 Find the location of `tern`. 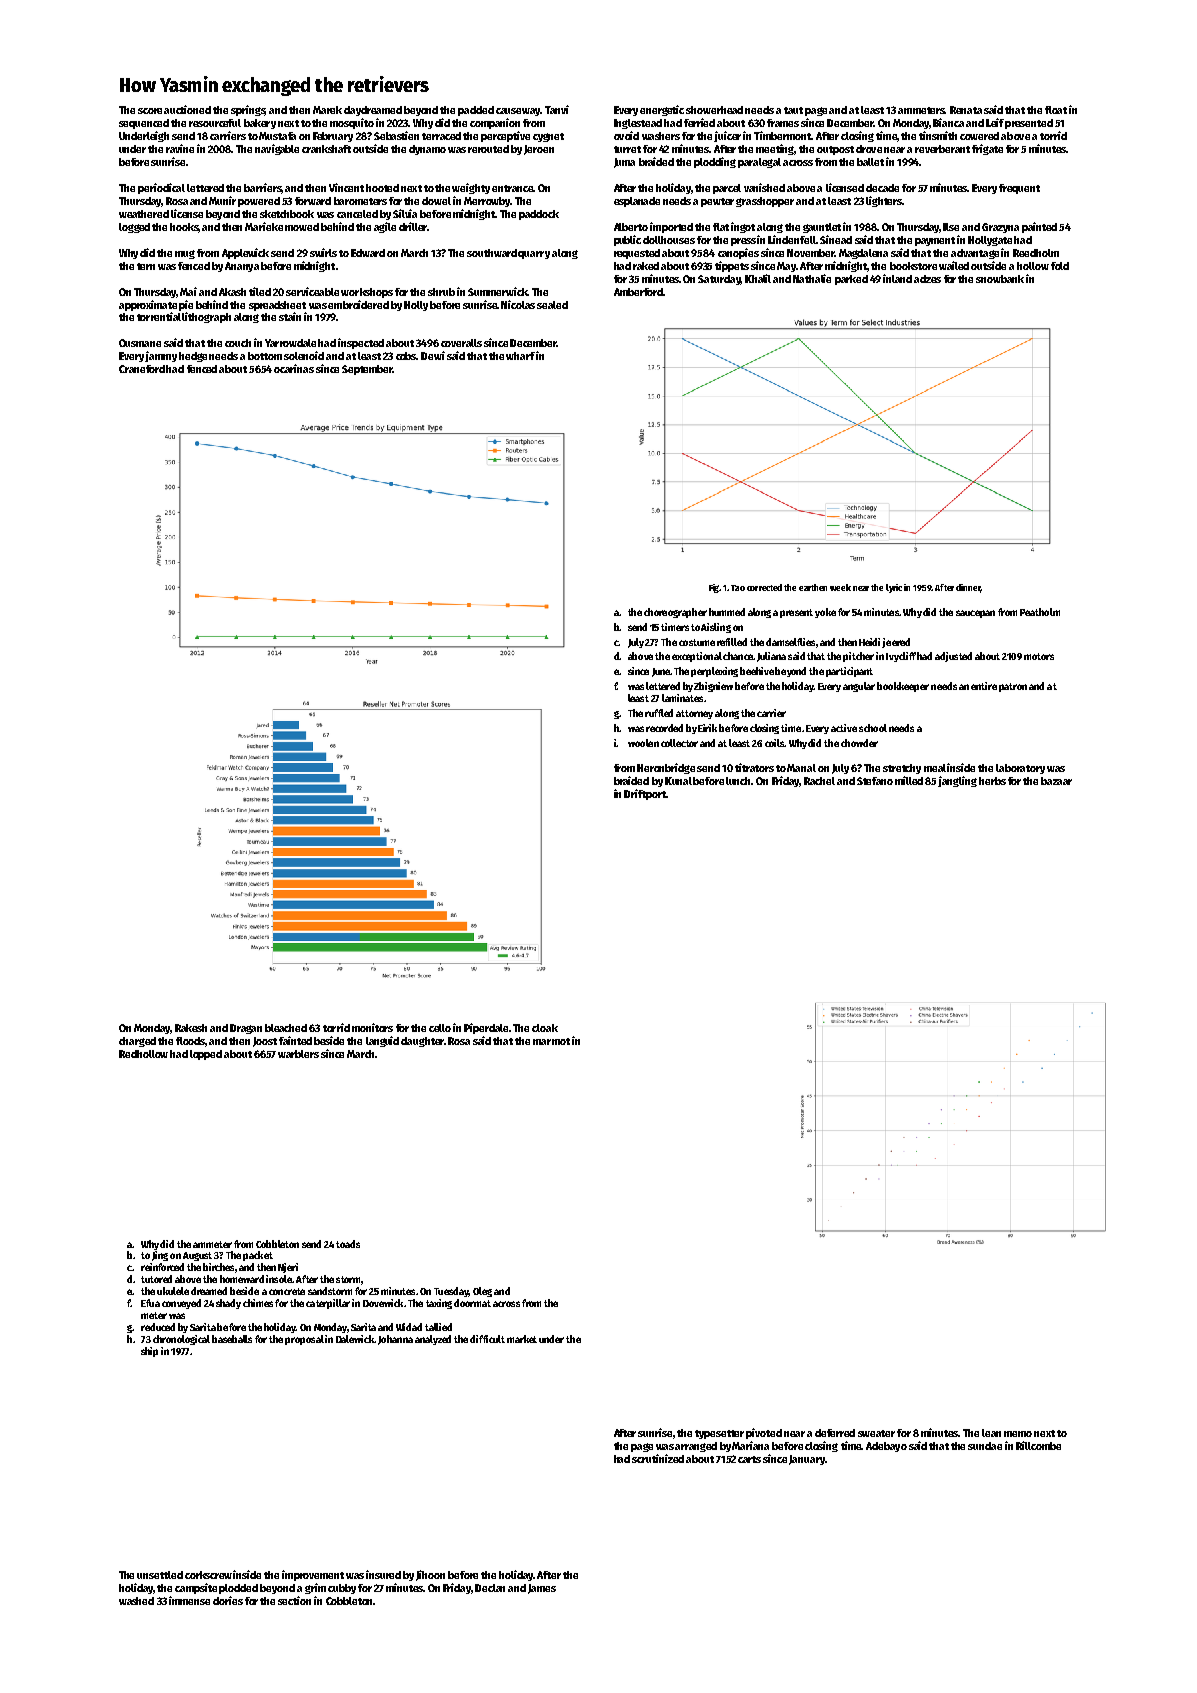

tern is located at coordinates (146, 266).
